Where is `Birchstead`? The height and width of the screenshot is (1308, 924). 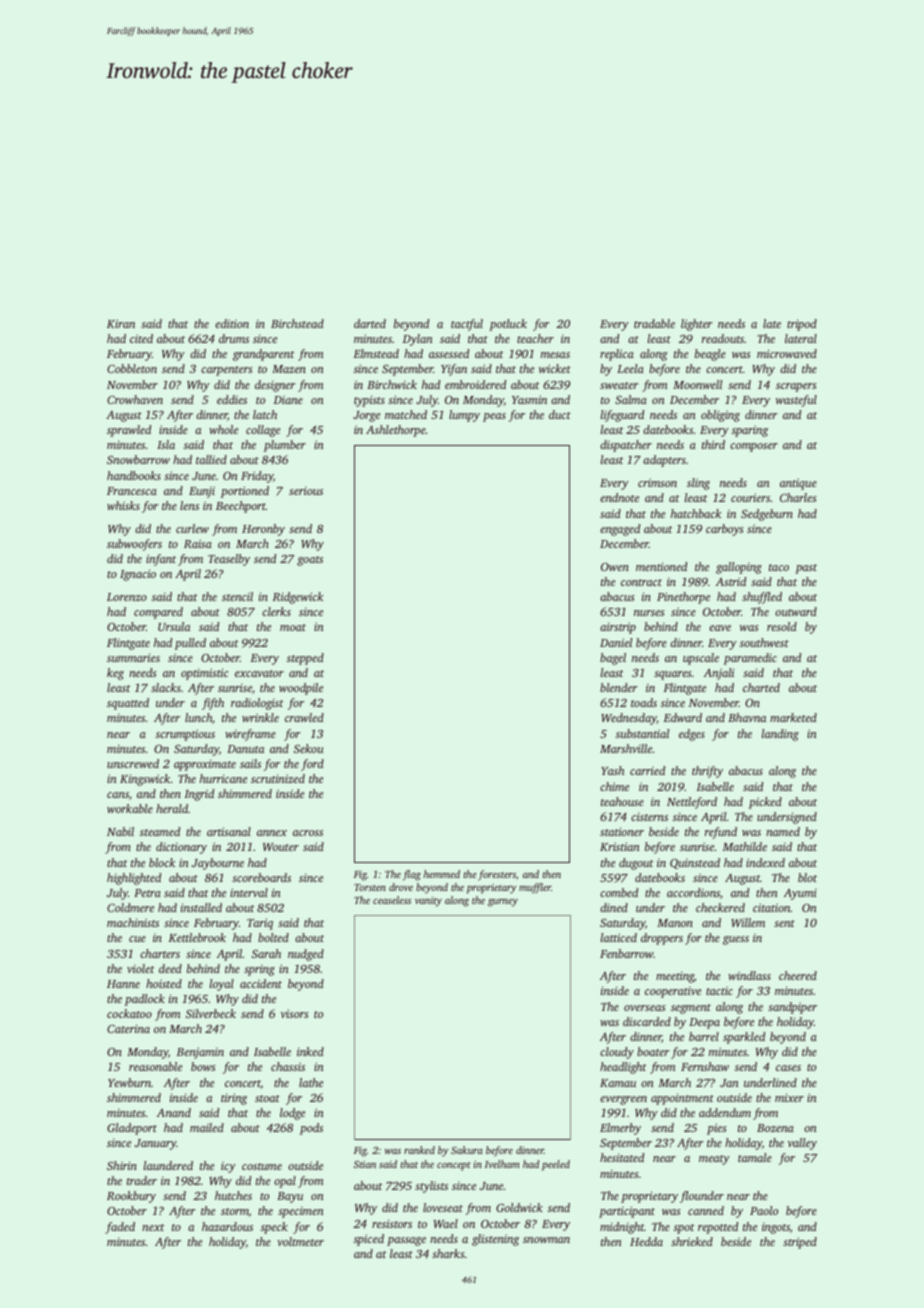 Birchstead is located at coordinates (297, 323).
